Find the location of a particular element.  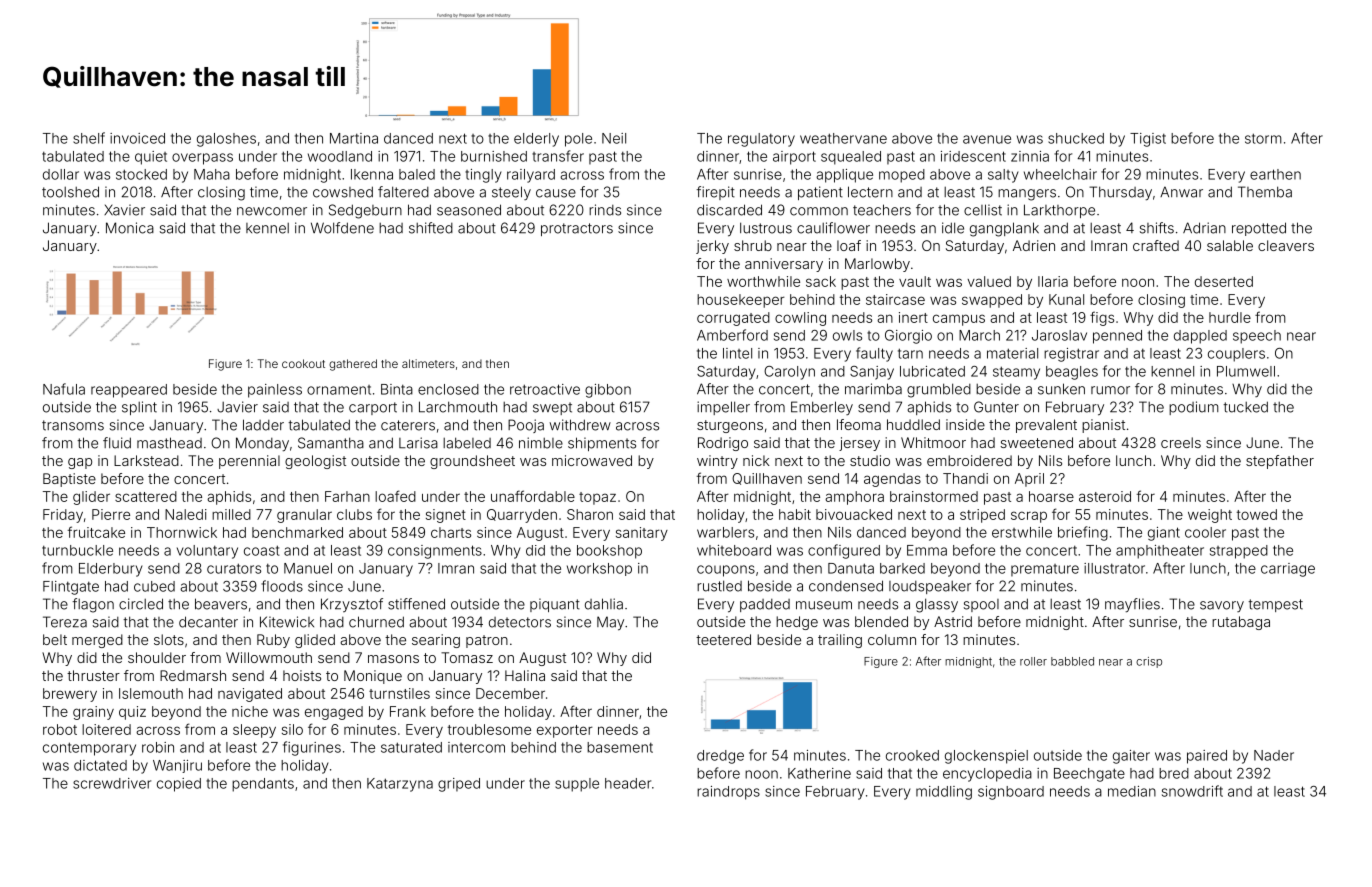

towed is located at coordinates (1257, 514).
